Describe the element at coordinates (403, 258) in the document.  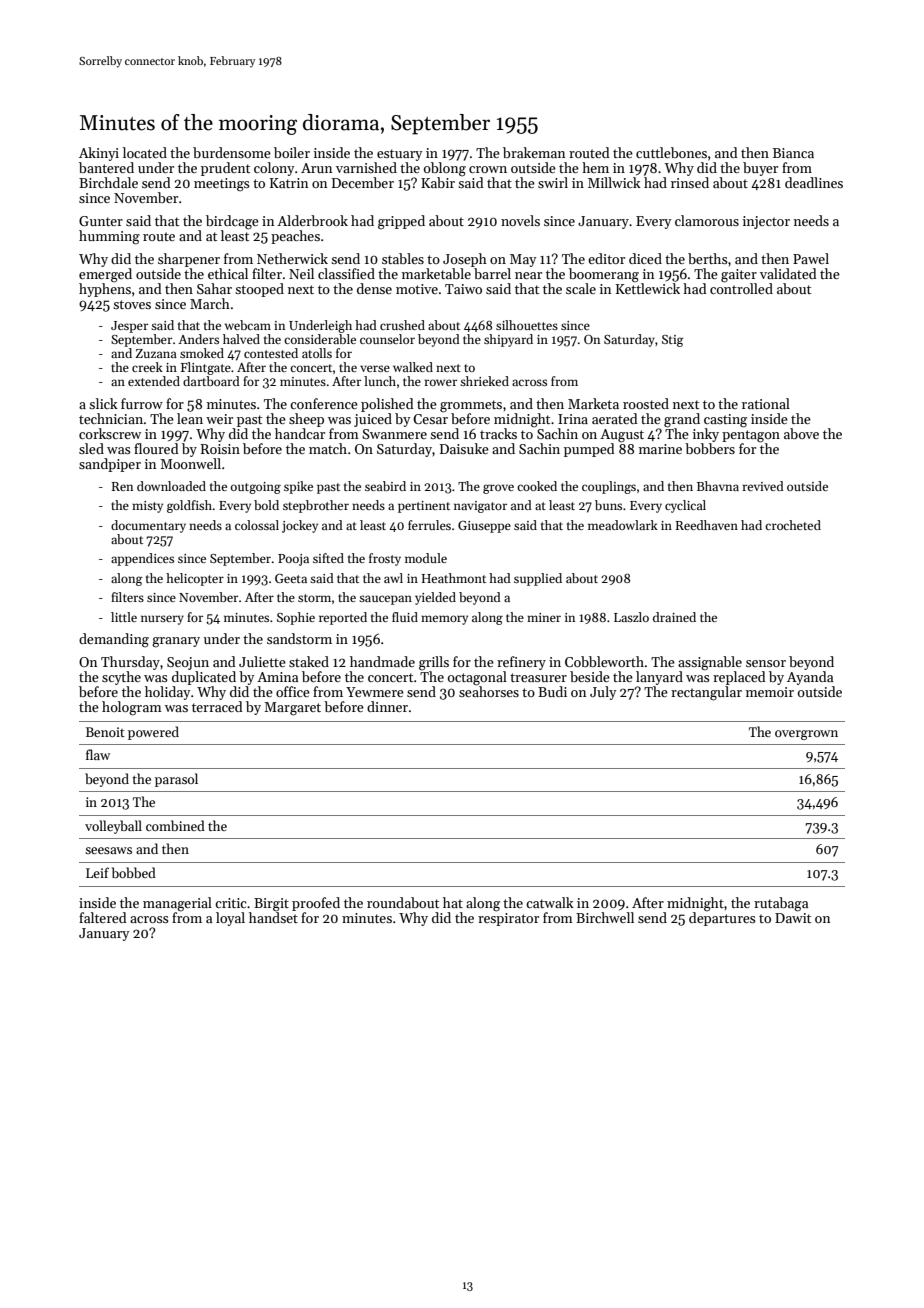
I see `stables` at that location.
